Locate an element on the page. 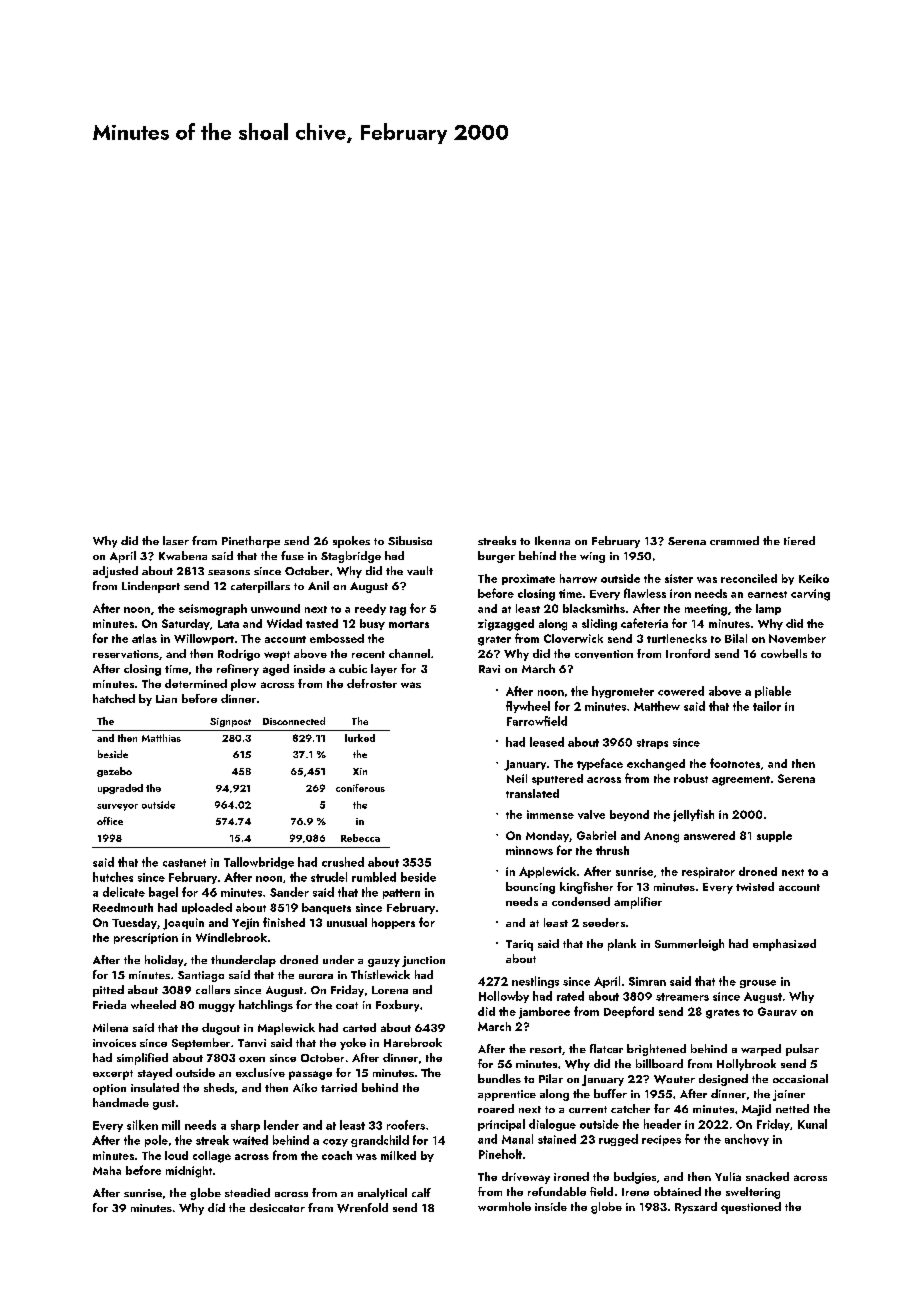 The height and width of the document is (1308, 924). sliding is located at coordinates (599, 625).
